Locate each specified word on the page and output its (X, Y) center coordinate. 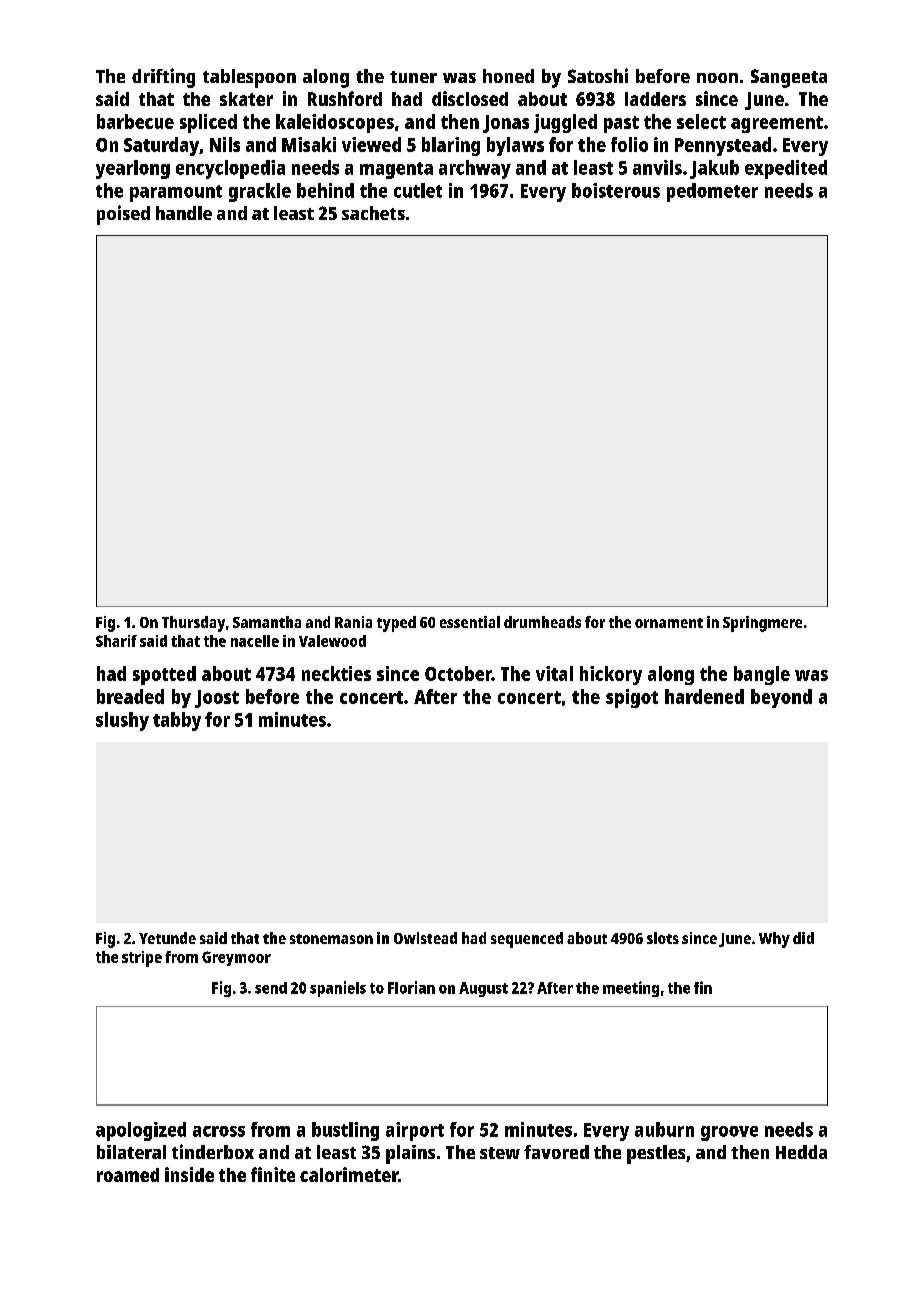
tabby (177, 721)
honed (508, 76)
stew (500, 1153)
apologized (141, 1131)
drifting (163, 78)
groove (729, 1133)
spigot (632, 698)
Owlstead (425, 938)
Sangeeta (789, 78)
